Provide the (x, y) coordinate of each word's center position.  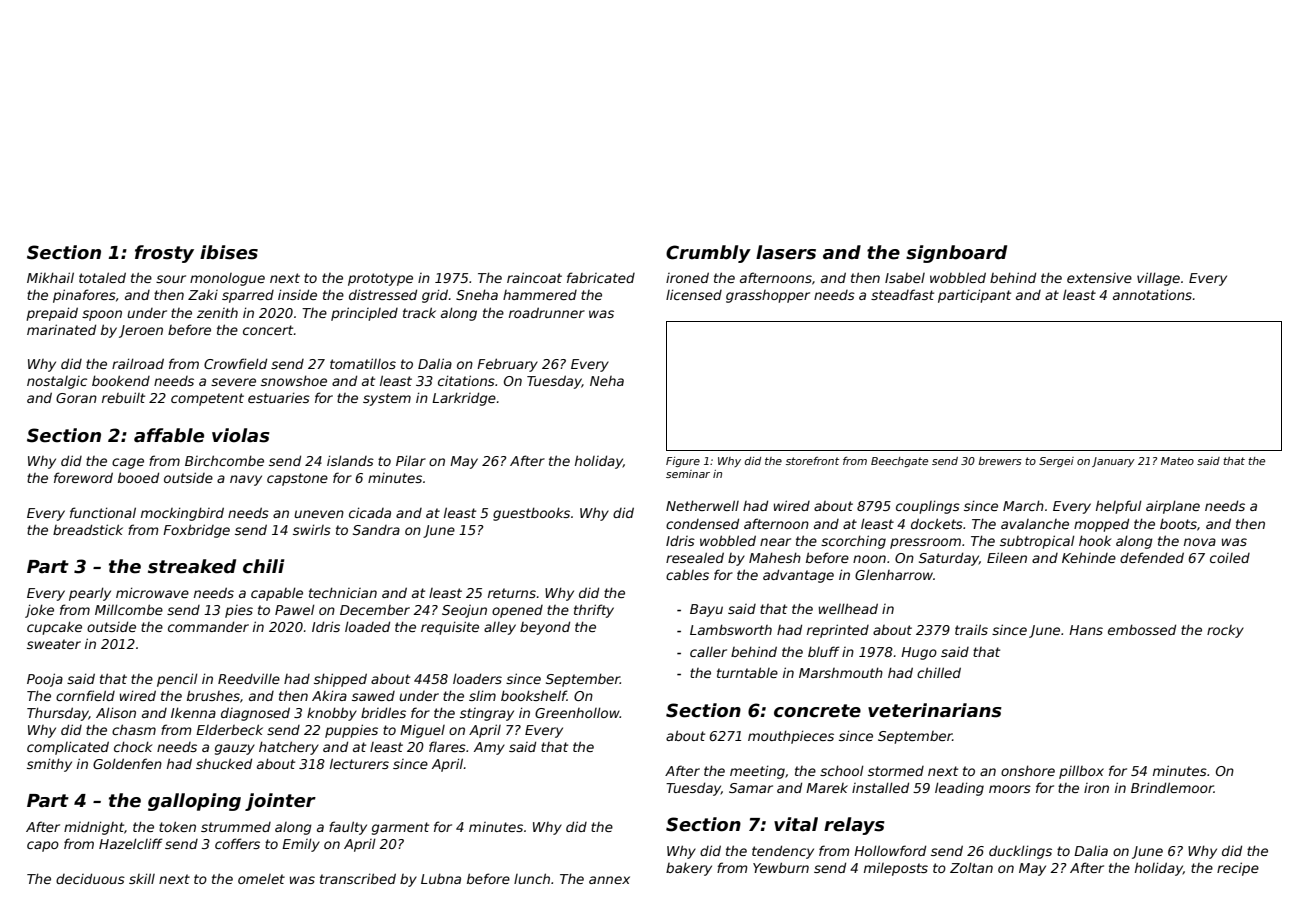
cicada (370, 512)
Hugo (919, 653)
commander (208, 626)
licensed (694, 294)
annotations (1152, 294)
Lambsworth (731, 629)
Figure (683, 462)
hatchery (289, 748)
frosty (164, 254)
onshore (1028, 770)
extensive (1099, 278)
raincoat (534, 277)
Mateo (1177, 461)
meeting (757, 772)
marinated (61, 329)
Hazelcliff (131, 843)
